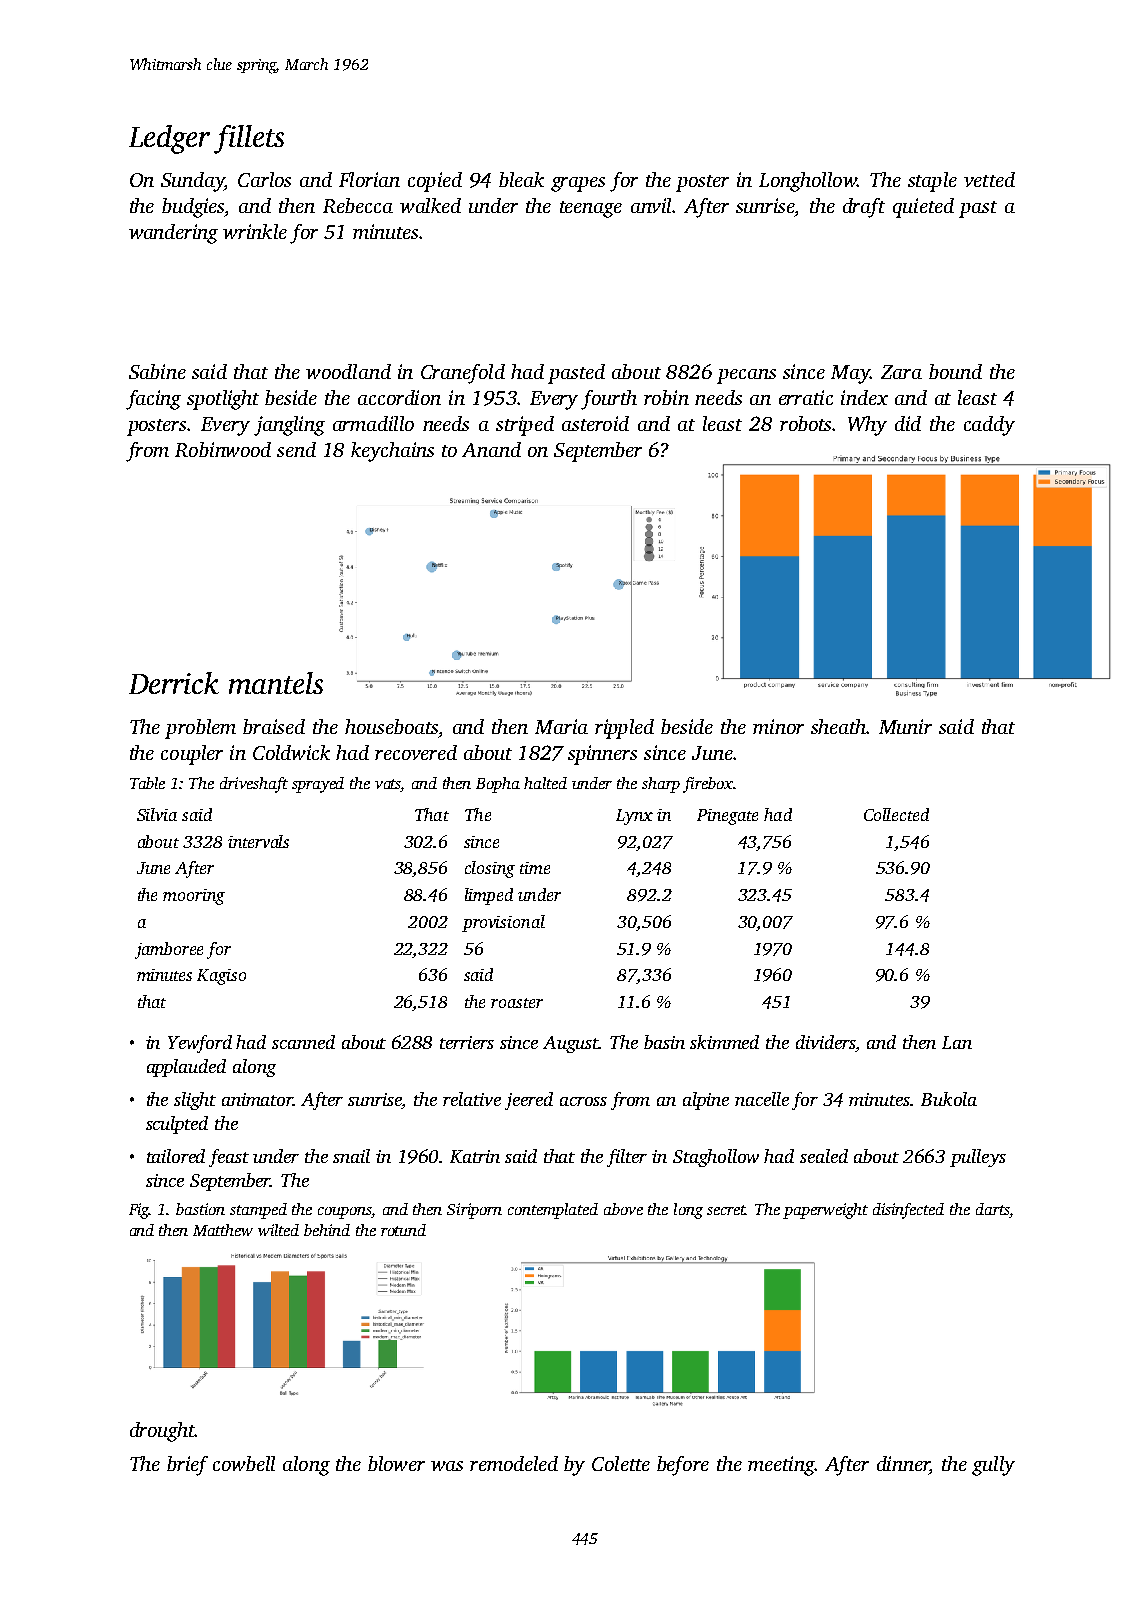  Describe the element at coordinates (864, 397) in the screenshot. I see `index` at that location.
